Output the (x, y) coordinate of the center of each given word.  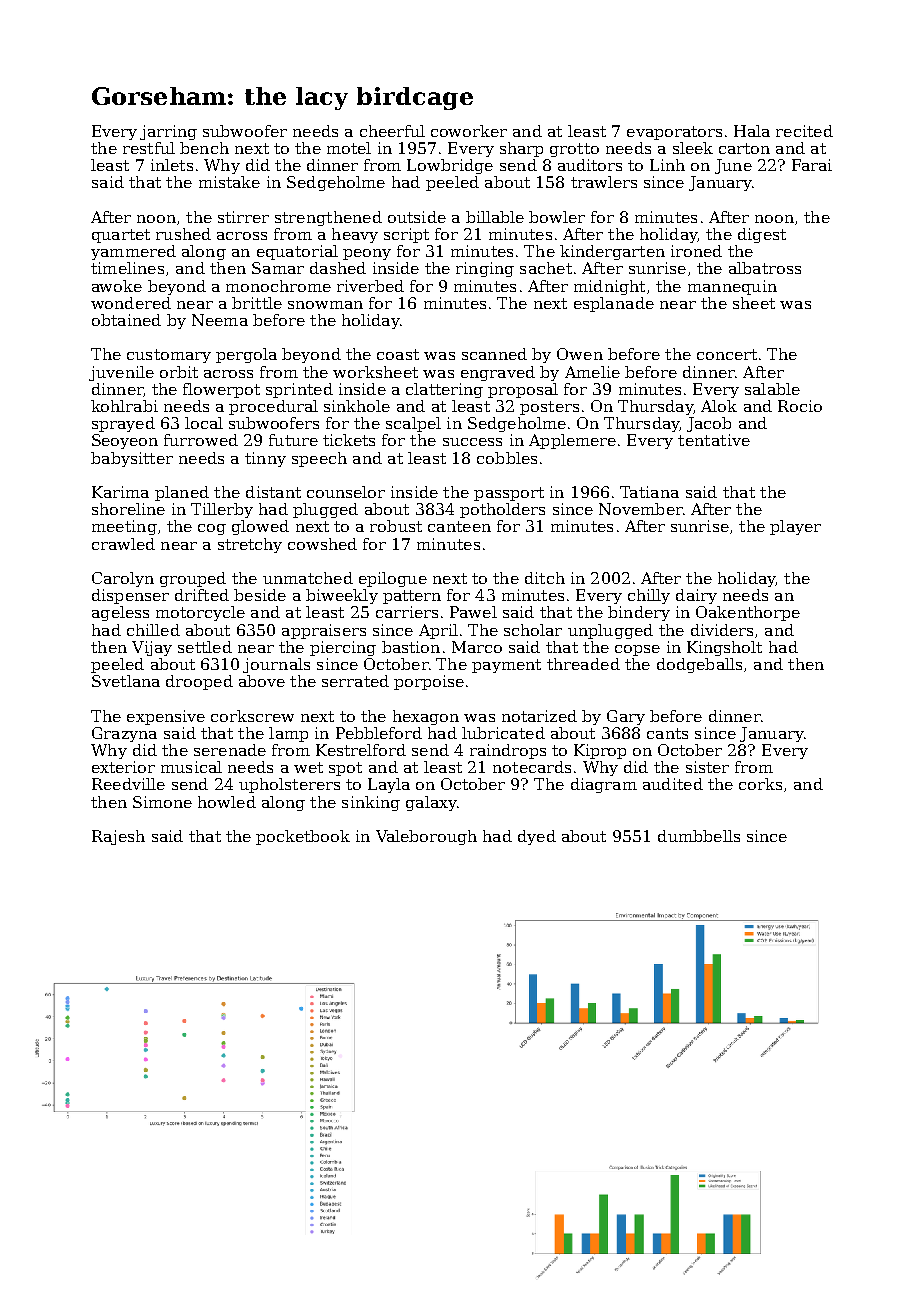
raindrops (508, 751)
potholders (502, 510)
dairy (696, 596)
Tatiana (649, 492)
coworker (469, 131)
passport (509, 494)
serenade (230, 750)
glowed (260, 527)
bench (204, 148)
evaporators (674, 133)
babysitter (132, 459)
